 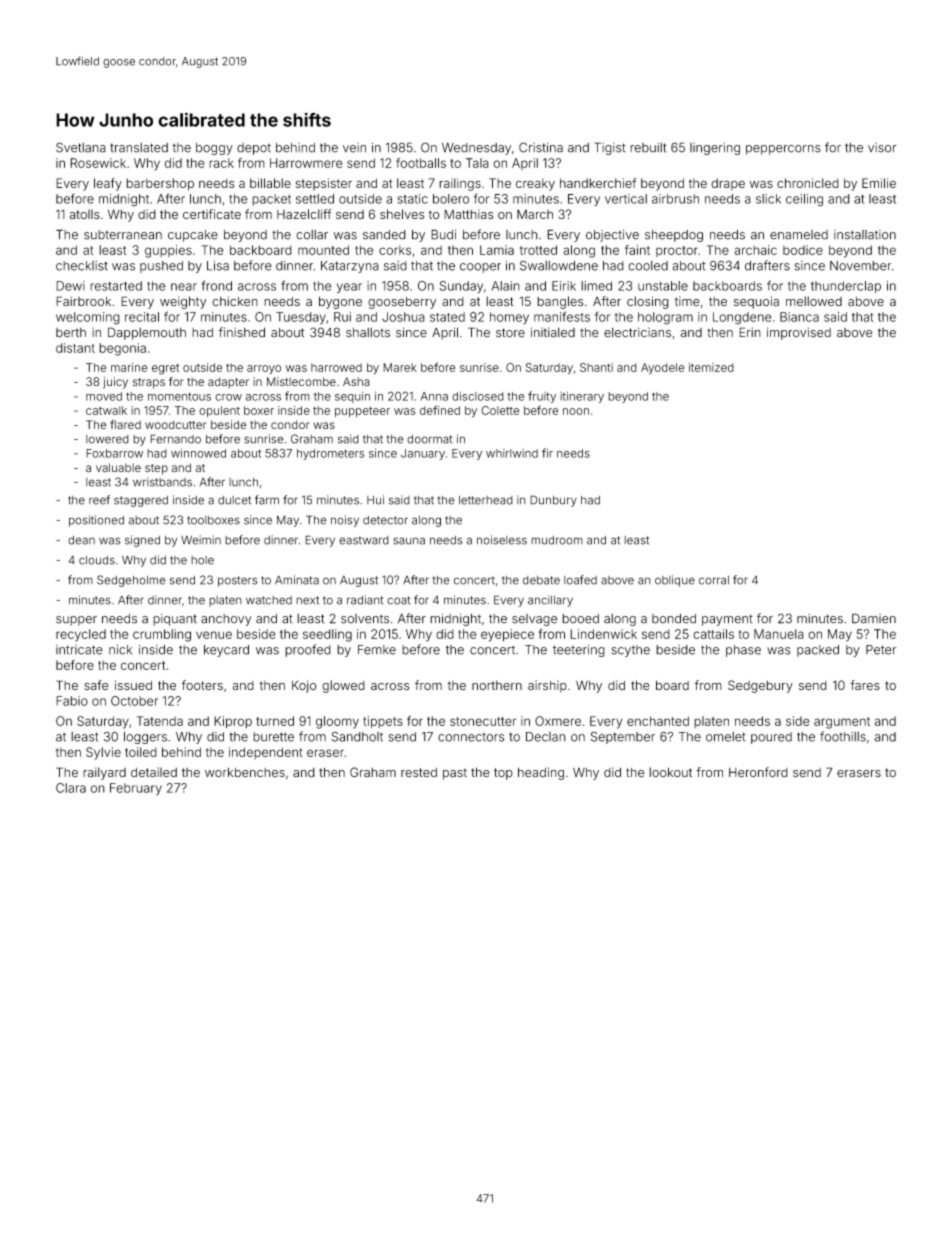 What do you see at coordinates (400, 367) in the screenshot?
I see `Marek` at bounding box center [400, 367].
